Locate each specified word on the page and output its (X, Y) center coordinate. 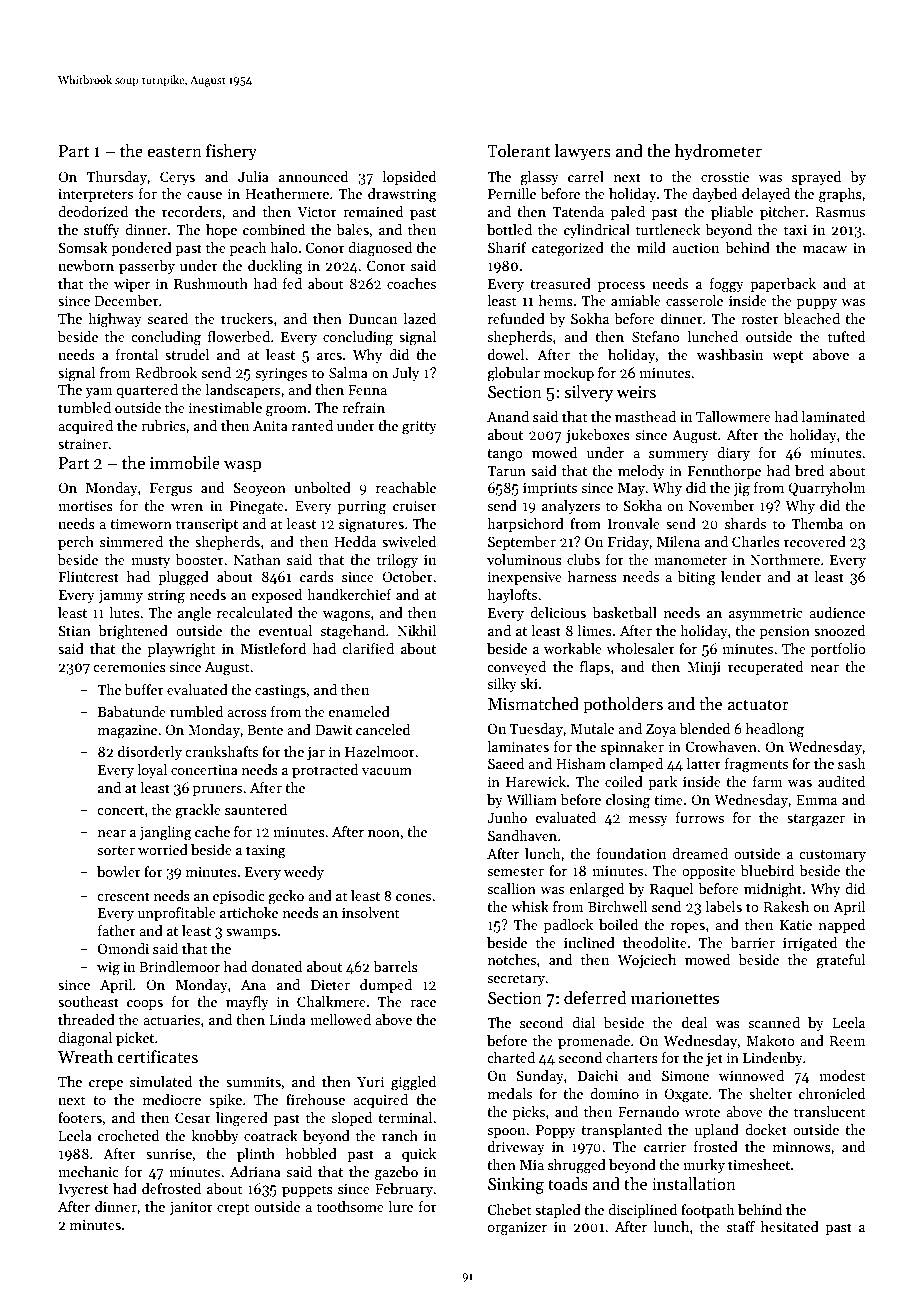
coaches (411, 283)
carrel (586, 176)
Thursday (117, 178)
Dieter (330, 985)
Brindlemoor (179, 966)
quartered (147, 391)
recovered (815, 541)
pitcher (782, 213)
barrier (752, 942)
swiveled (409, 541)
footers (80, 1117)
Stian (74, 630)
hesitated (790, 1226)
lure (400, 1206)
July (405, 374)
